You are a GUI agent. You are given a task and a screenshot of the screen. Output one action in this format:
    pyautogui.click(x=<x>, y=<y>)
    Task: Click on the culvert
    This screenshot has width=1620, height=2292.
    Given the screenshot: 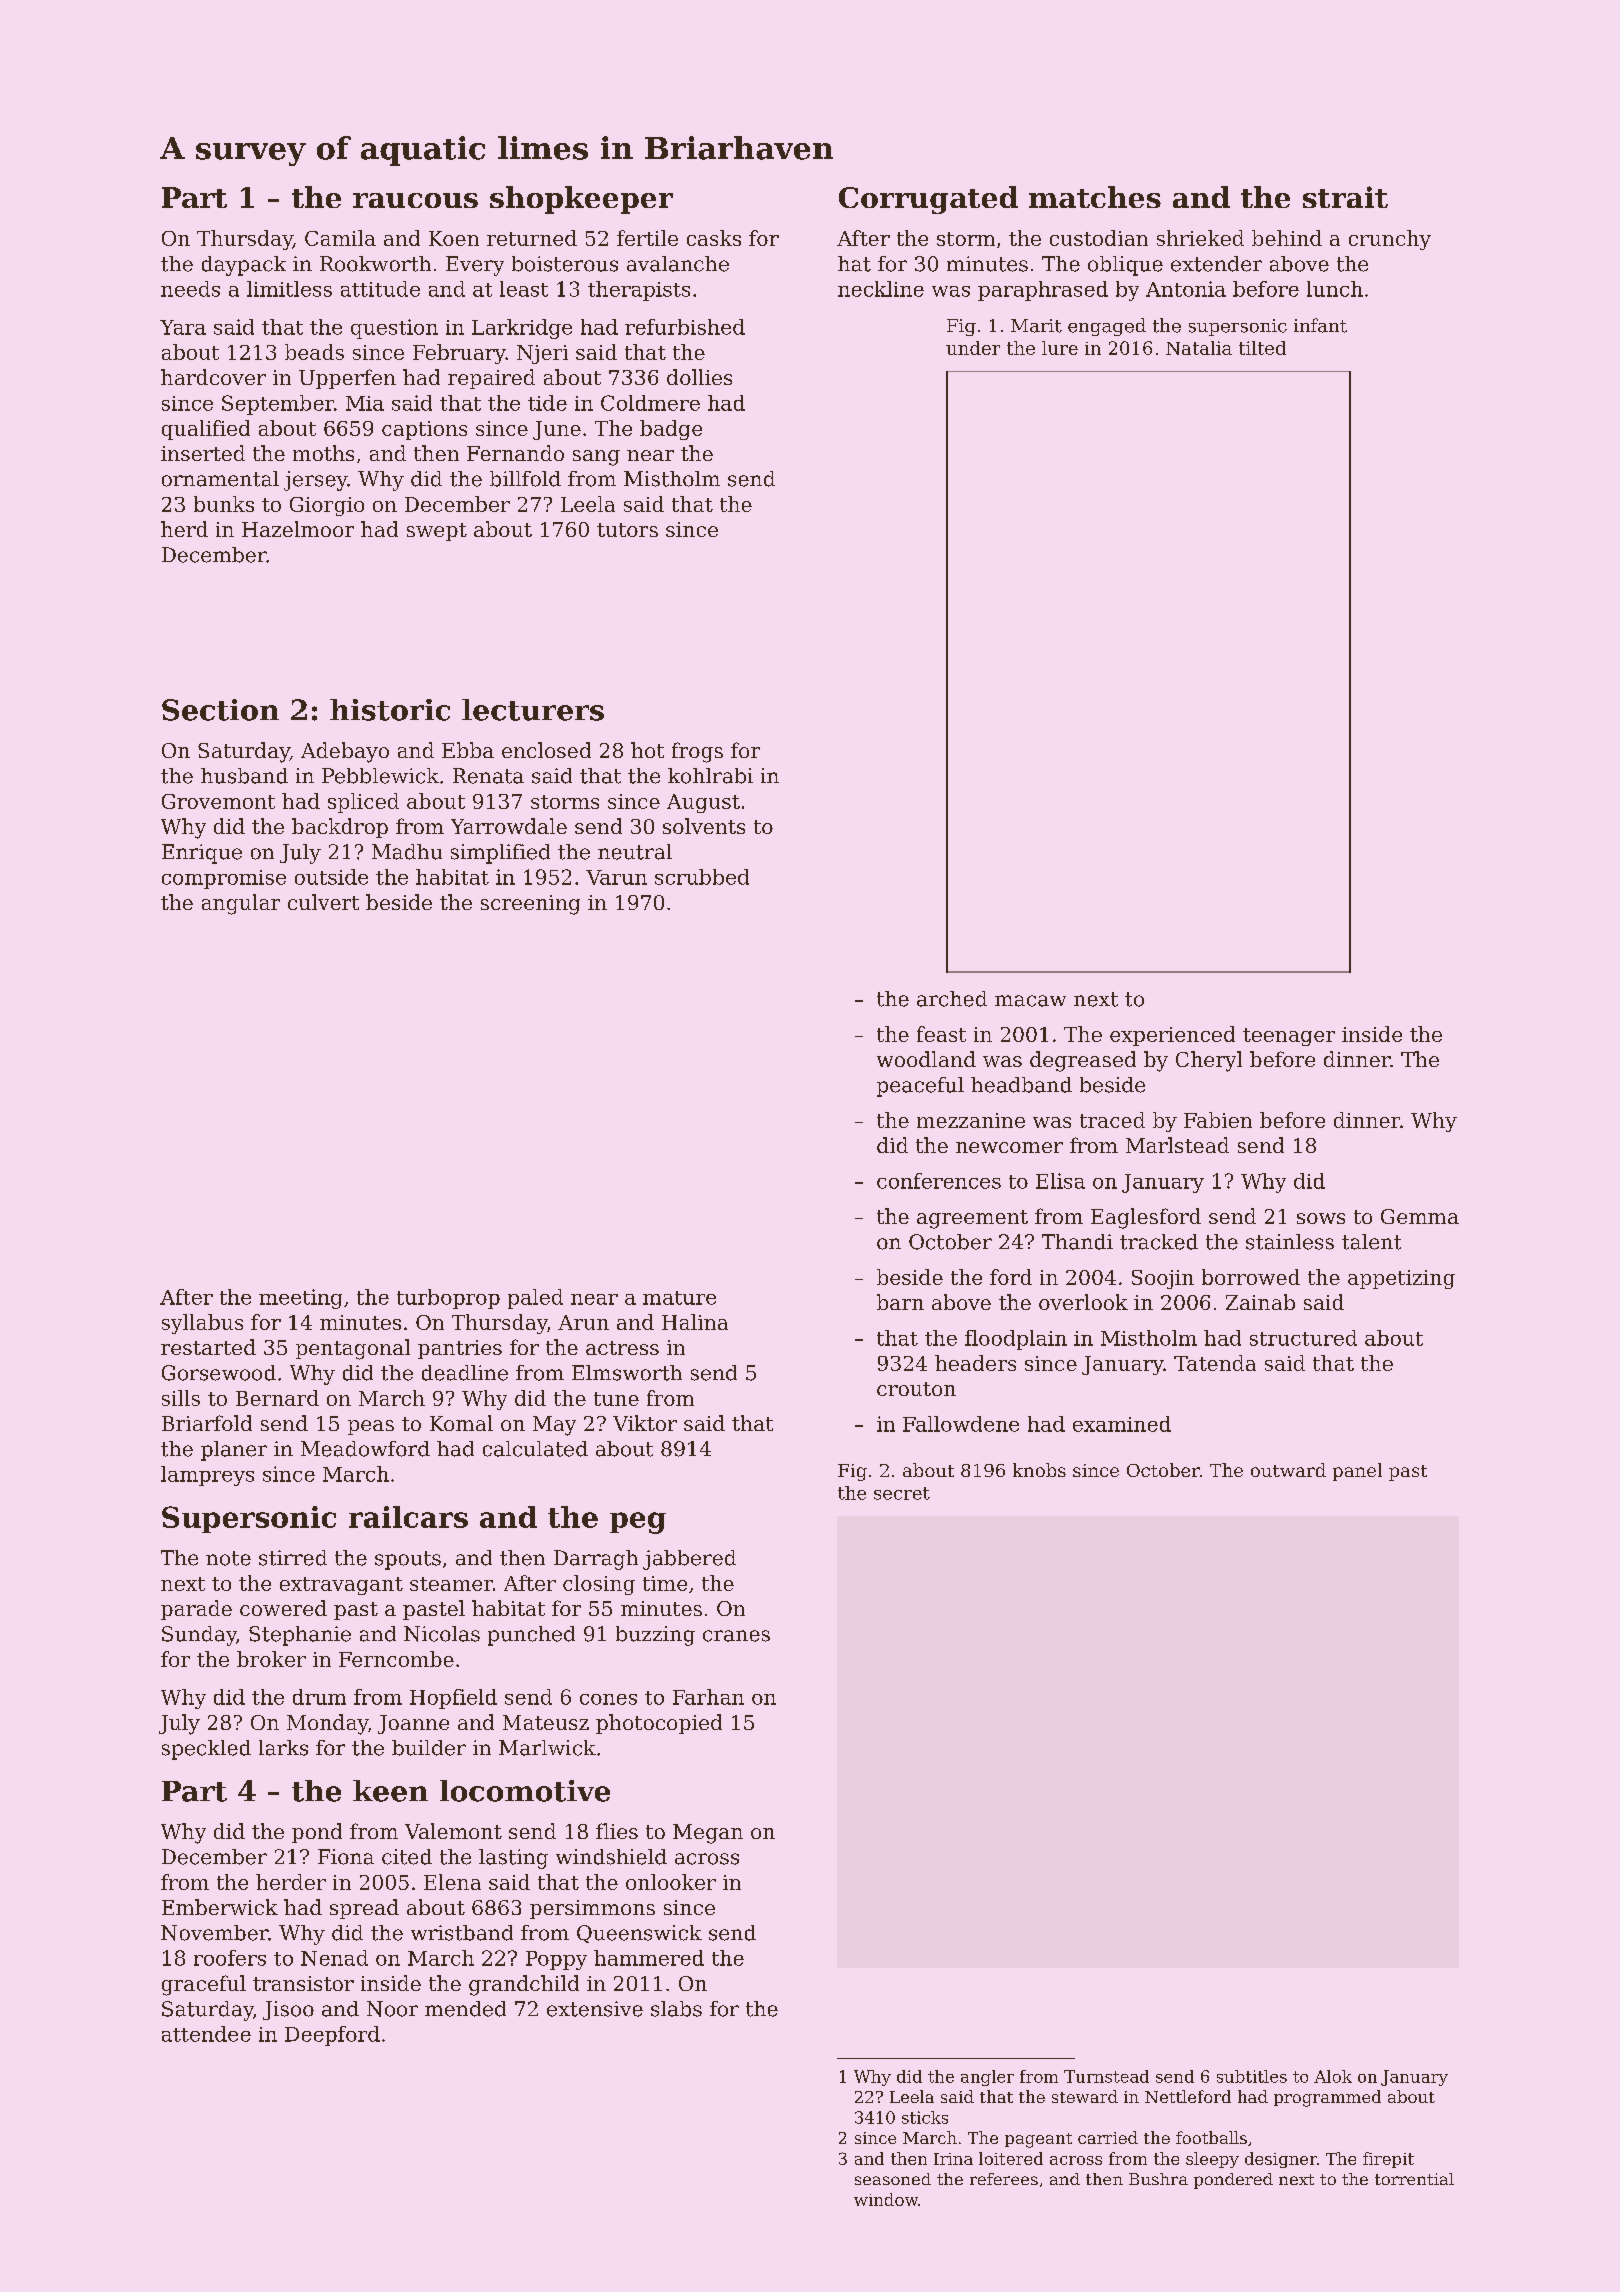 What is the action you would take?
    pyautogui.click(x=323, y=902)
